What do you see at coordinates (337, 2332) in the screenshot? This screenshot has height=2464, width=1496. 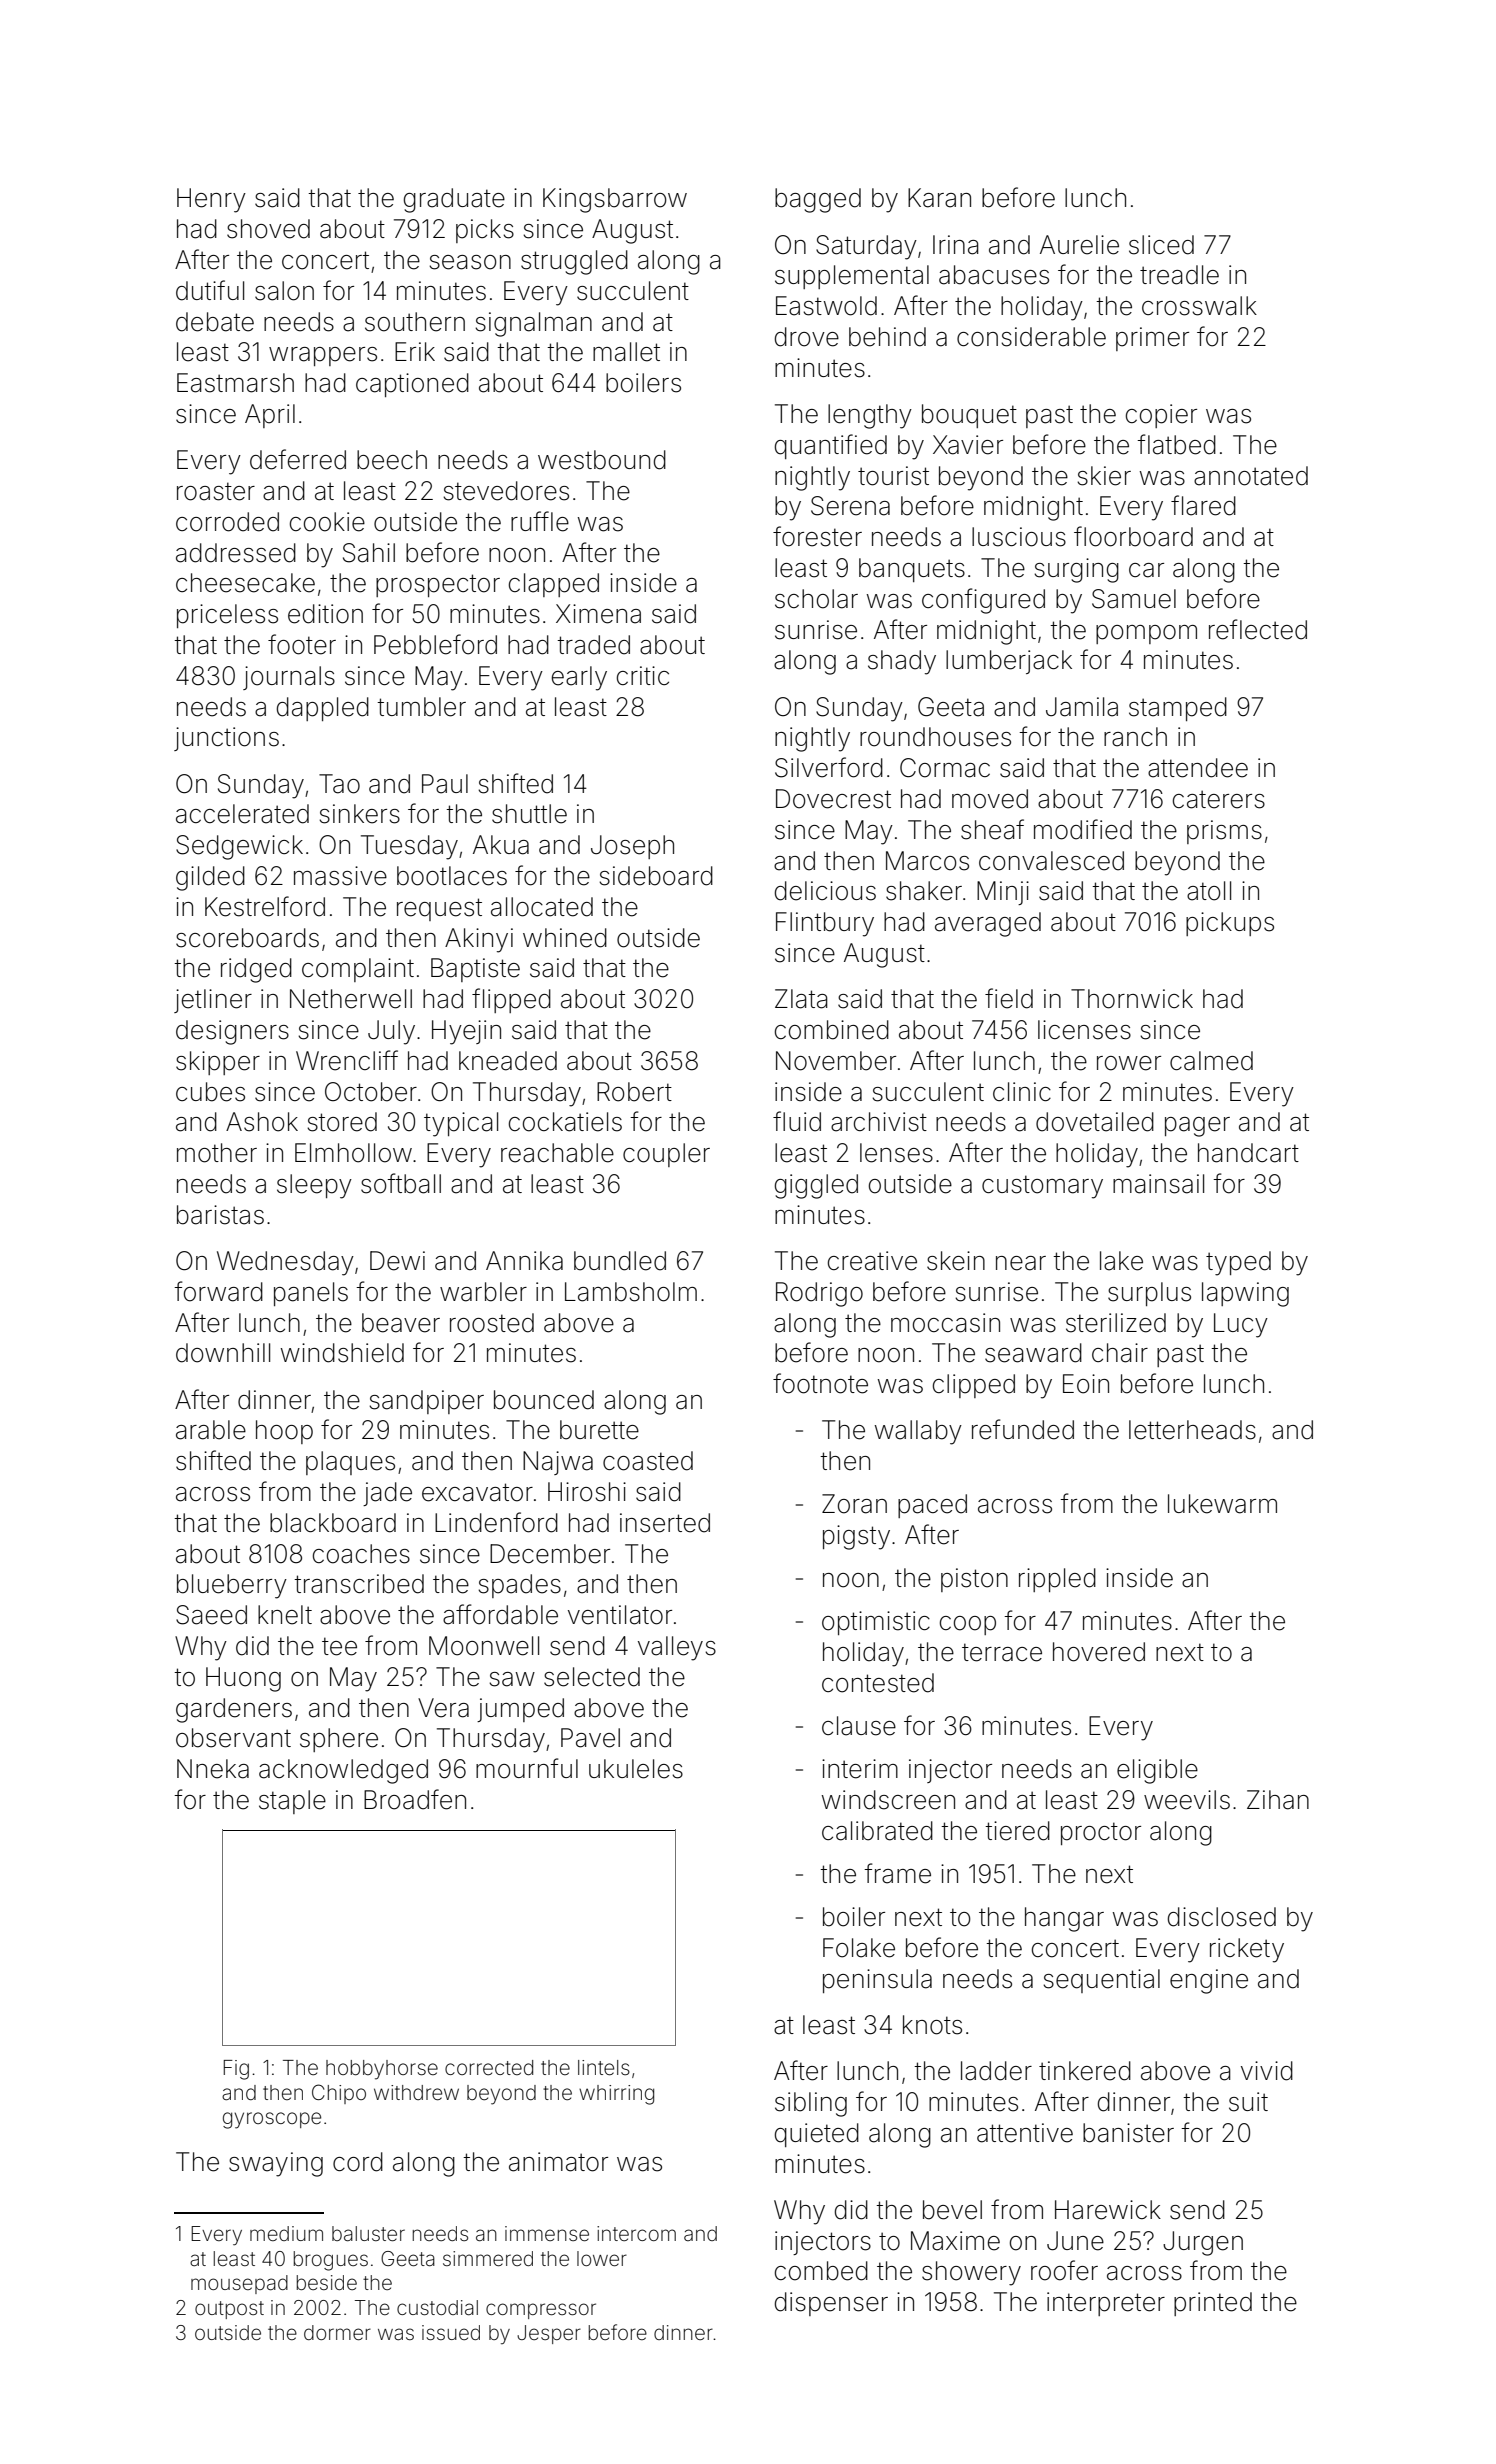 I see `dormer` at bounding box center [337, 2332].
